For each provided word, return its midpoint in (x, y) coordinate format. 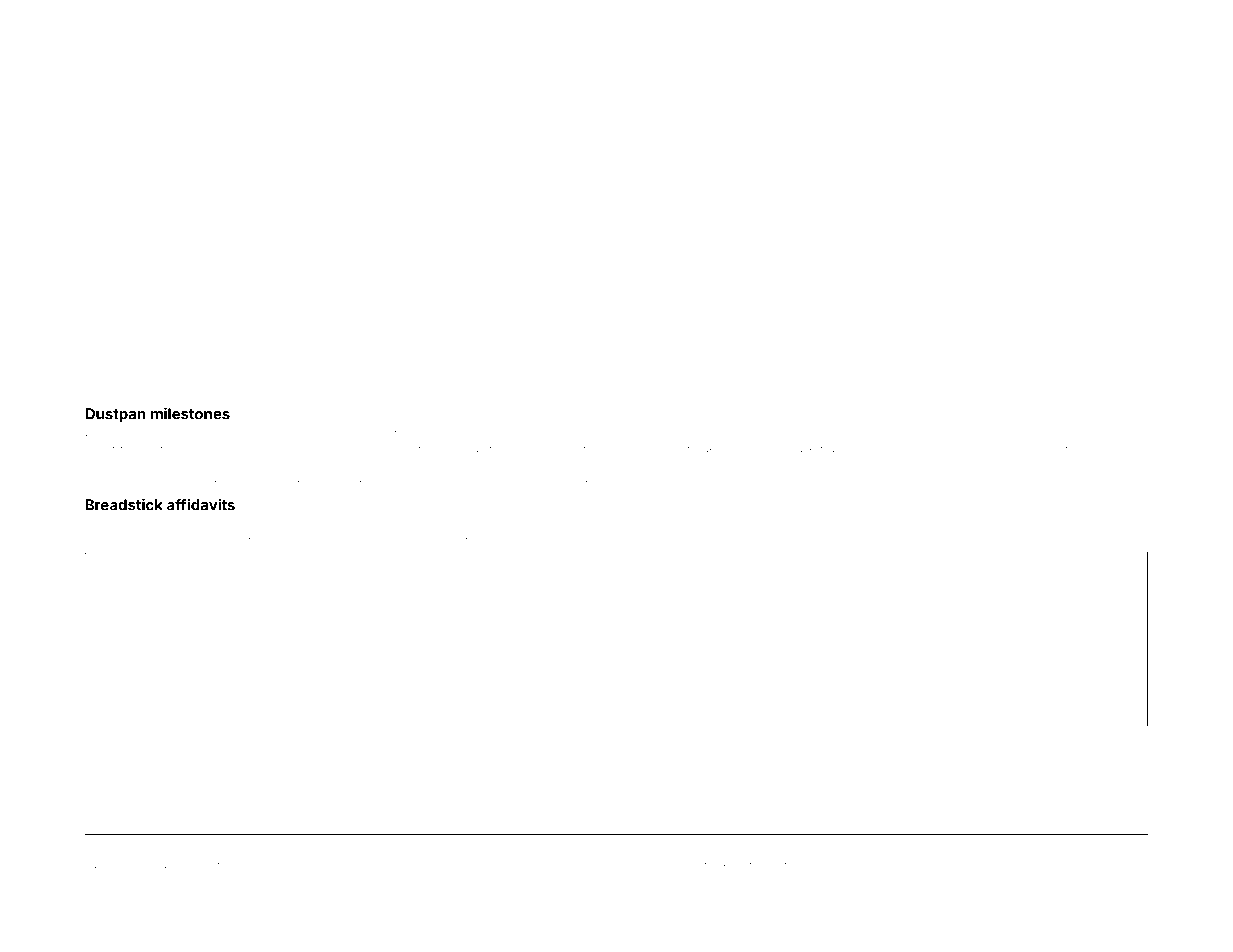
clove (1111, 435)
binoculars (111, 540)
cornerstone (174, 878)
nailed (771, 865)
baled (335, 435)
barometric (581, 435)
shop (1136, 865)
